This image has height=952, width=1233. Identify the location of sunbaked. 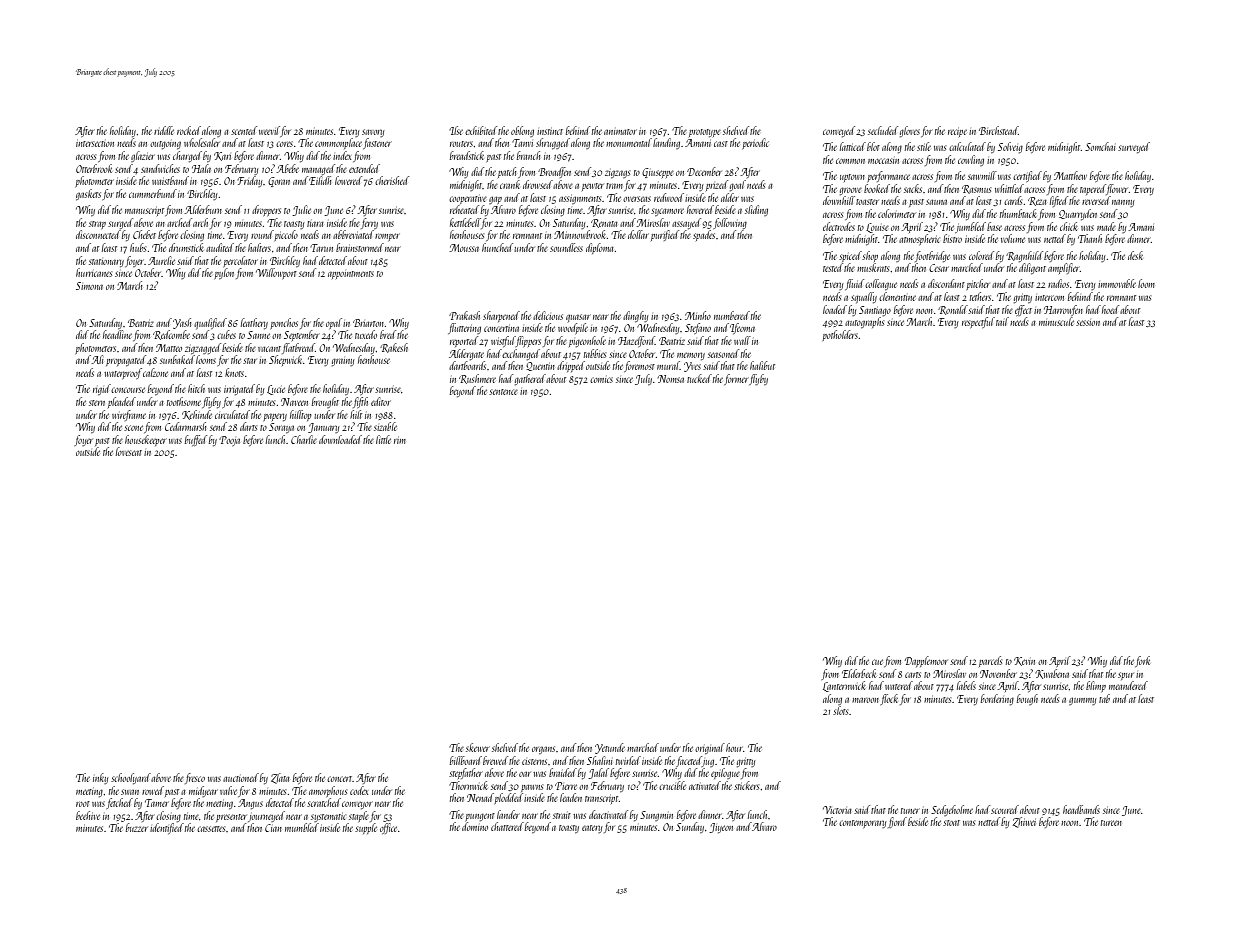
(177, 359).
